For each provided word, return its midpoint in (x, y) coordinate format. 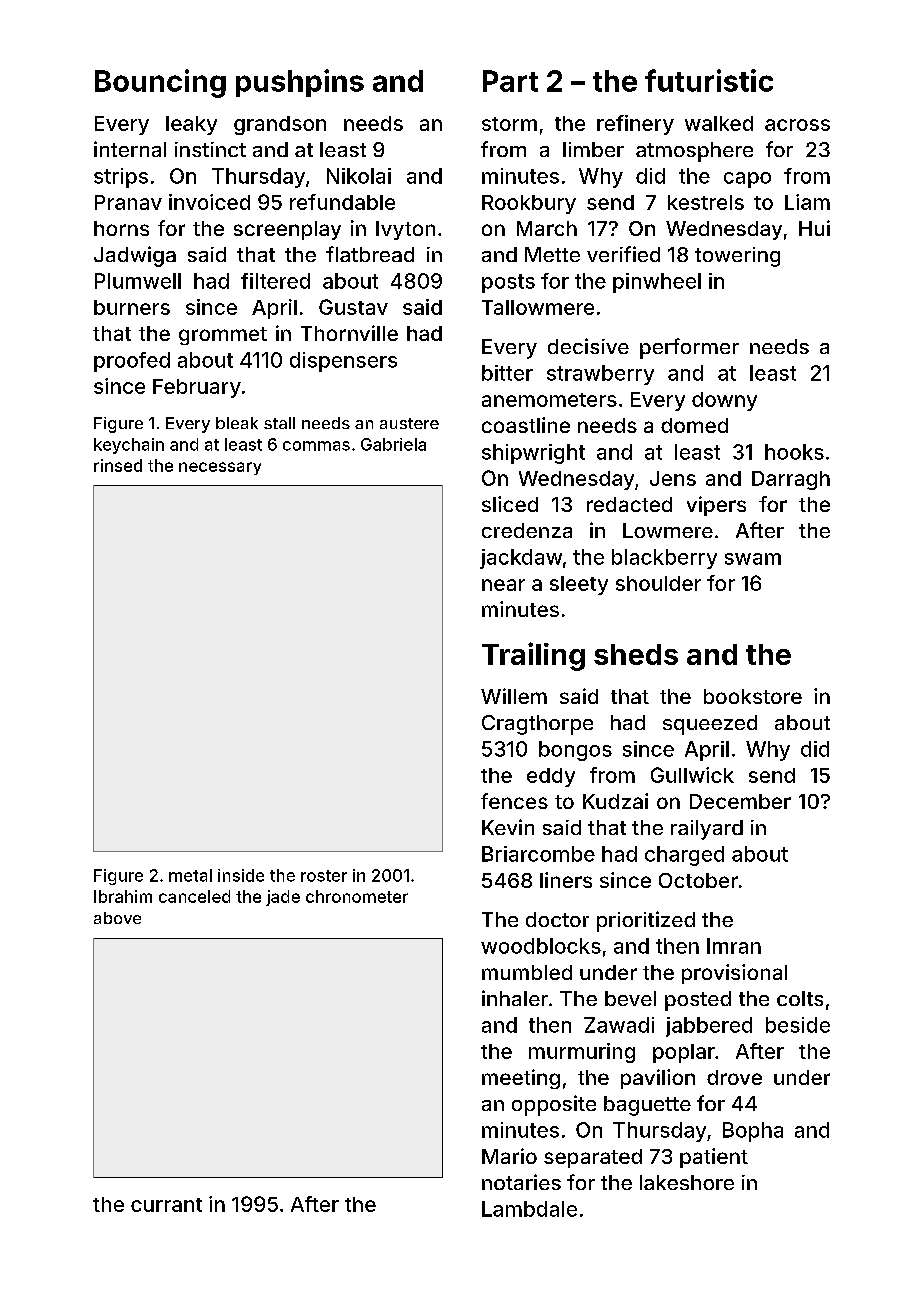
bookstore (753, 696)
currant (166, 1205)
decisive (588, 346)
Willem (514, 696)
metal (190, 875)
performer (689, 348)
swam (753, 559)
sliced (510, 504)
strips (121, 178)
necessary (220, 468)
